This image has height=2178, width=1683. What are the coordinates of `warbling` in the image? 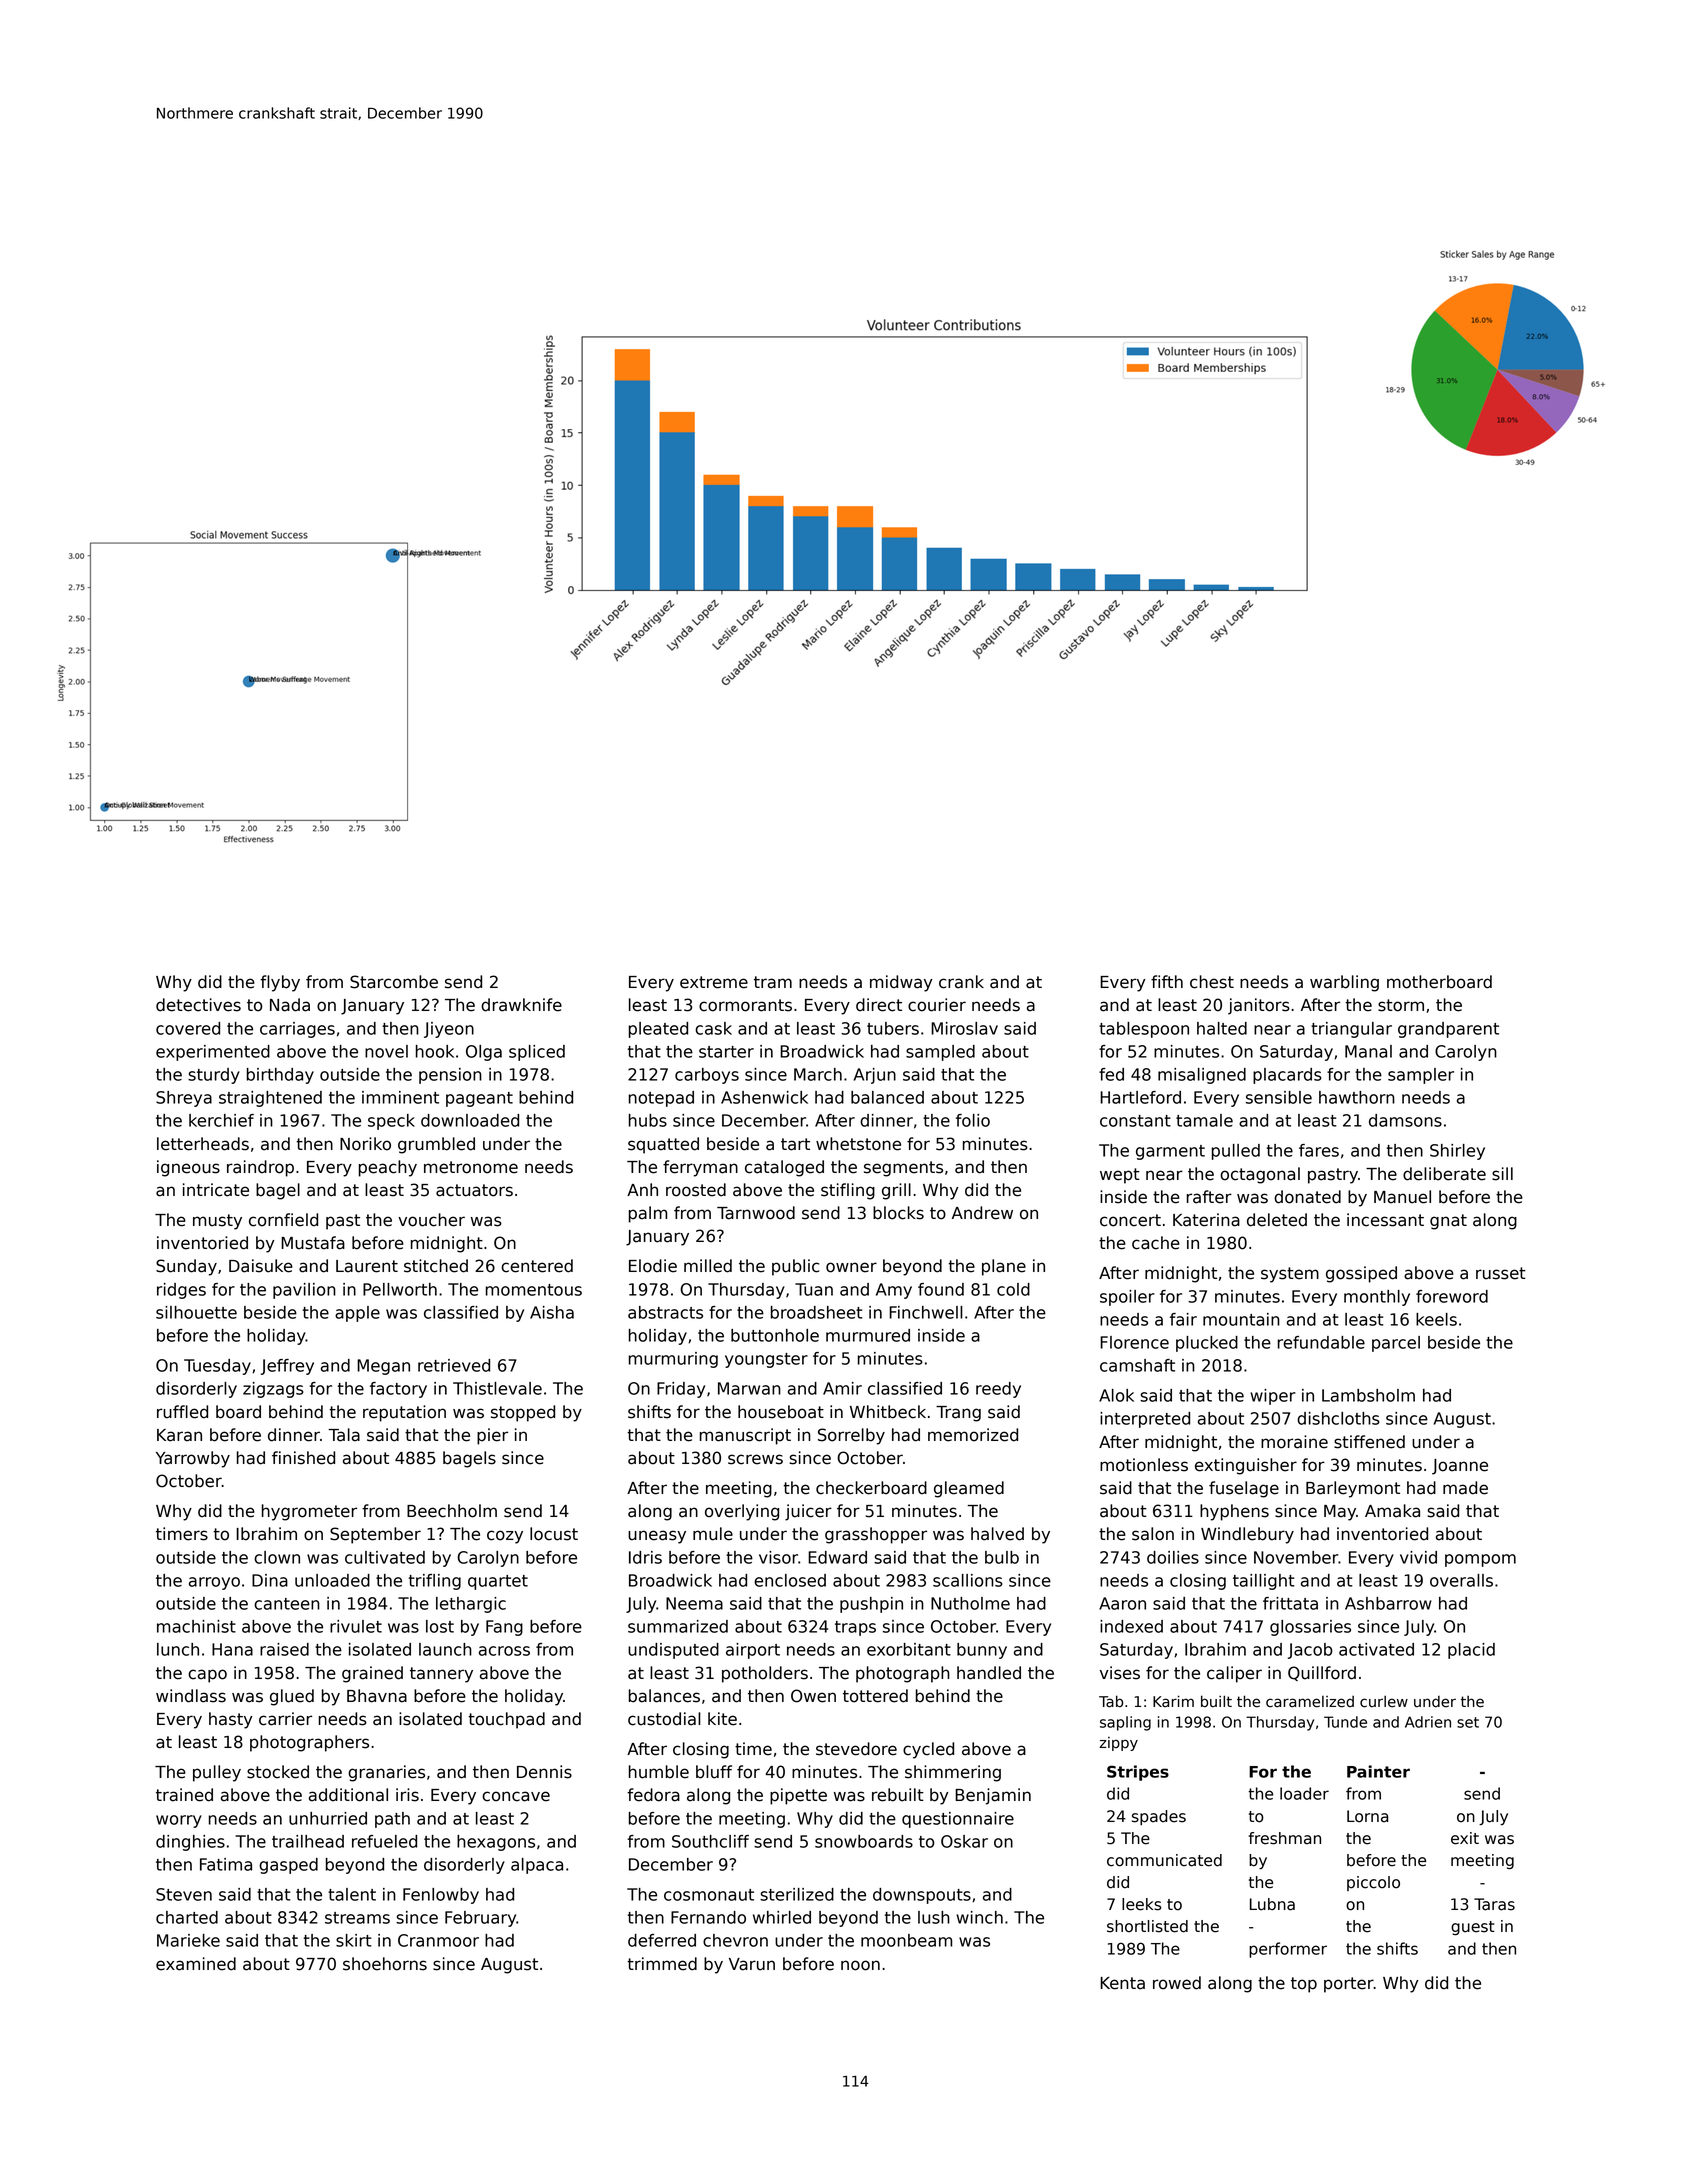 It's located at (1344, 983).
